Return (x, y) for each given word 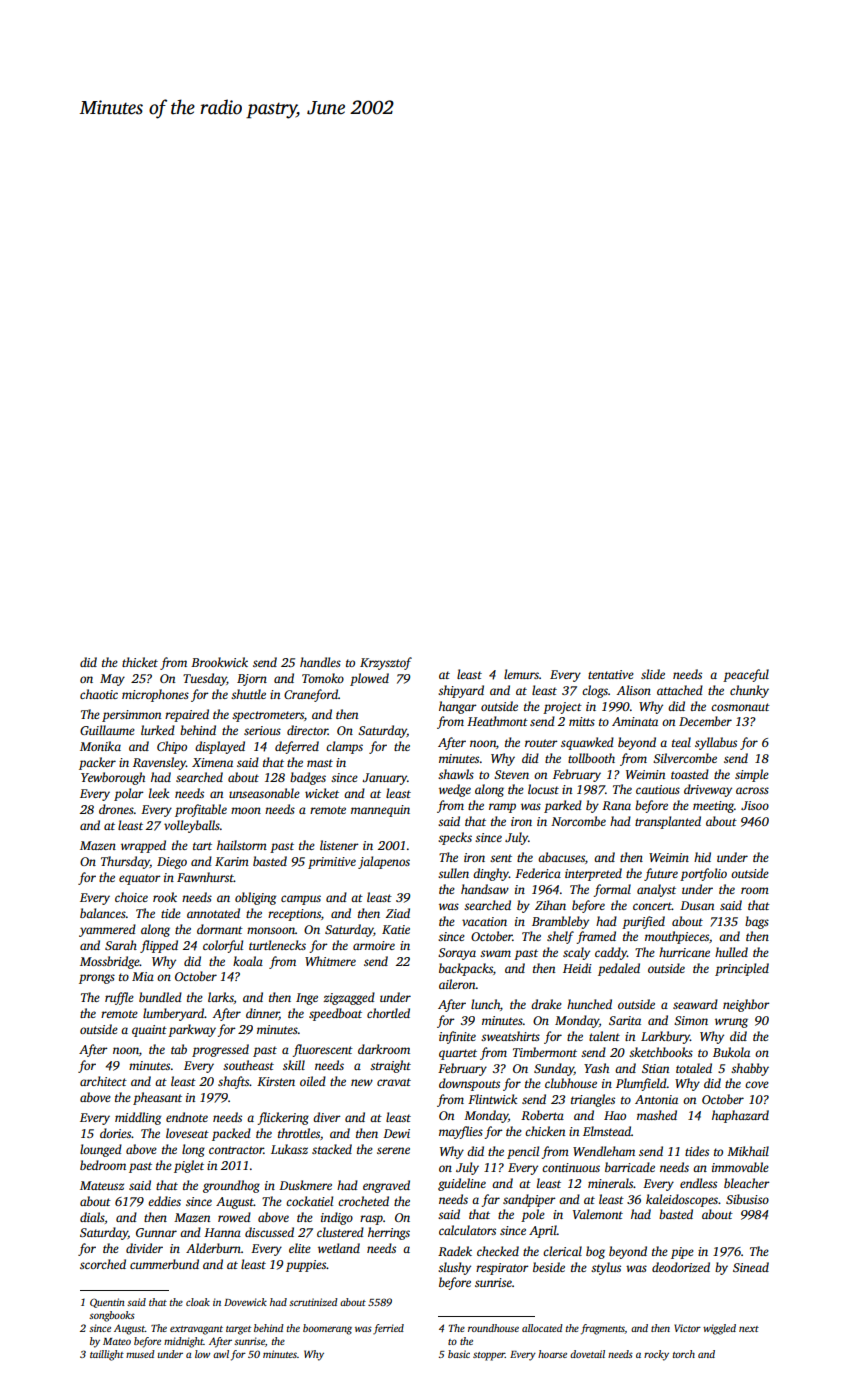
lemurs (521, 674)
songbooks (112, 1316)
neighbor (746, 1005)
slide (653, 674)
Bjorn (252, 680)
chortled (388, 1013)
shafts (233, 1082)
